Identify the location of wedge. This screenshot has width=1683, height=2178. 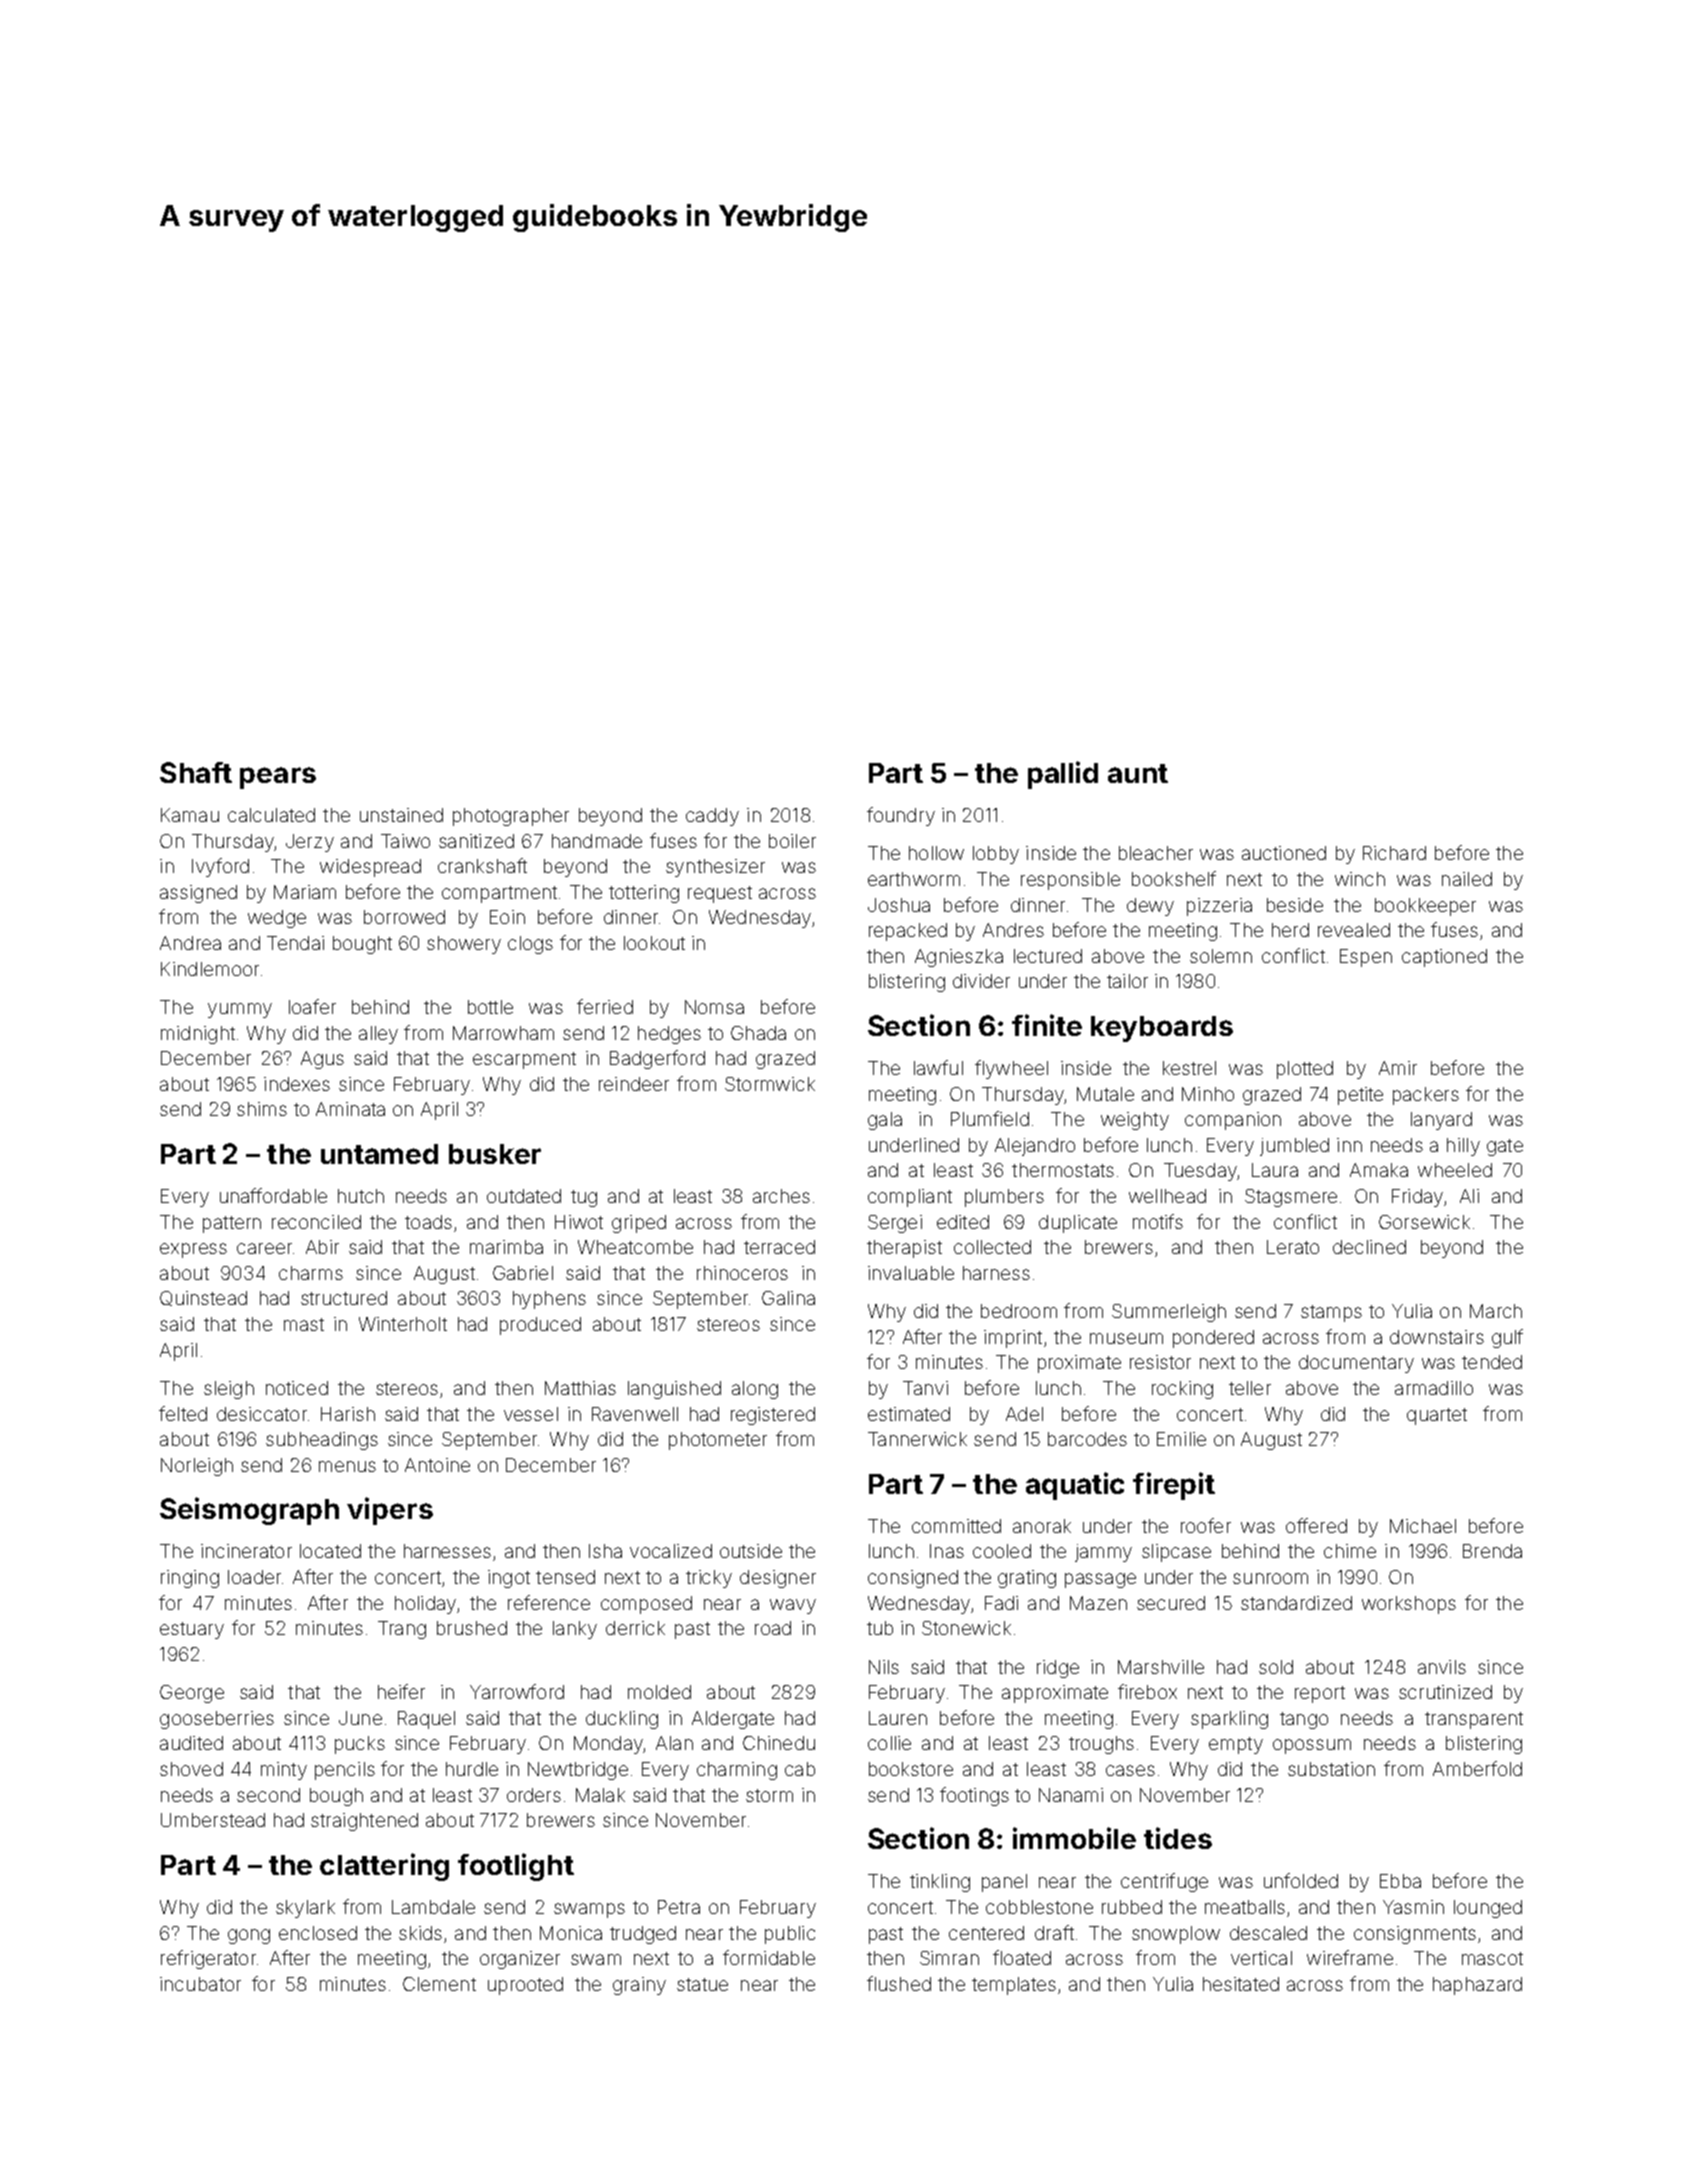
(277, 919).
